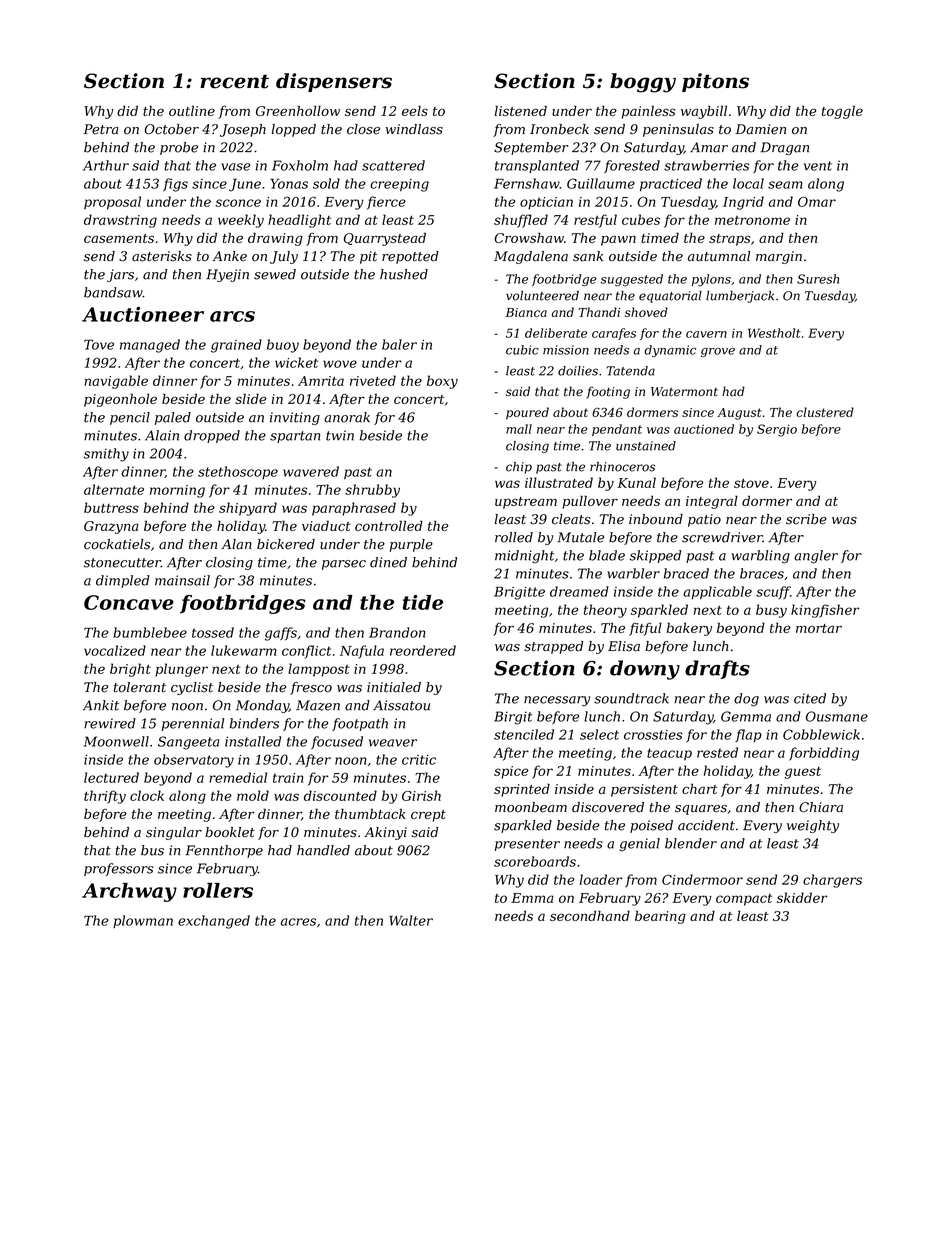 The height and width of the document is (1233, 952). I want to click on mall, so click(519, 429).
